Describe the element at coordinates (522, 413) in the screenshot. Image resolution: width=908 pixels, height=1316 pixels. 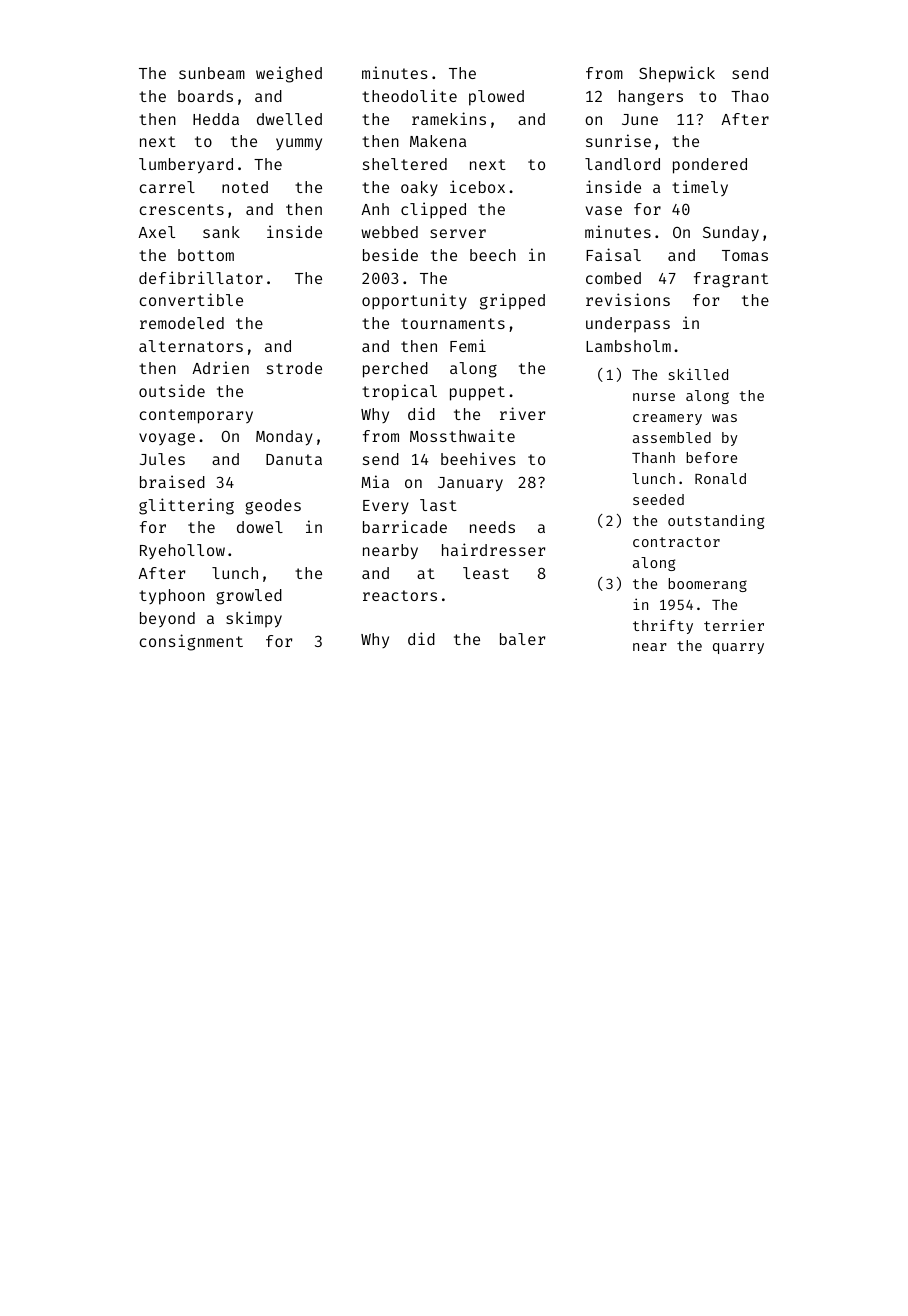
I see `river` at that location.
